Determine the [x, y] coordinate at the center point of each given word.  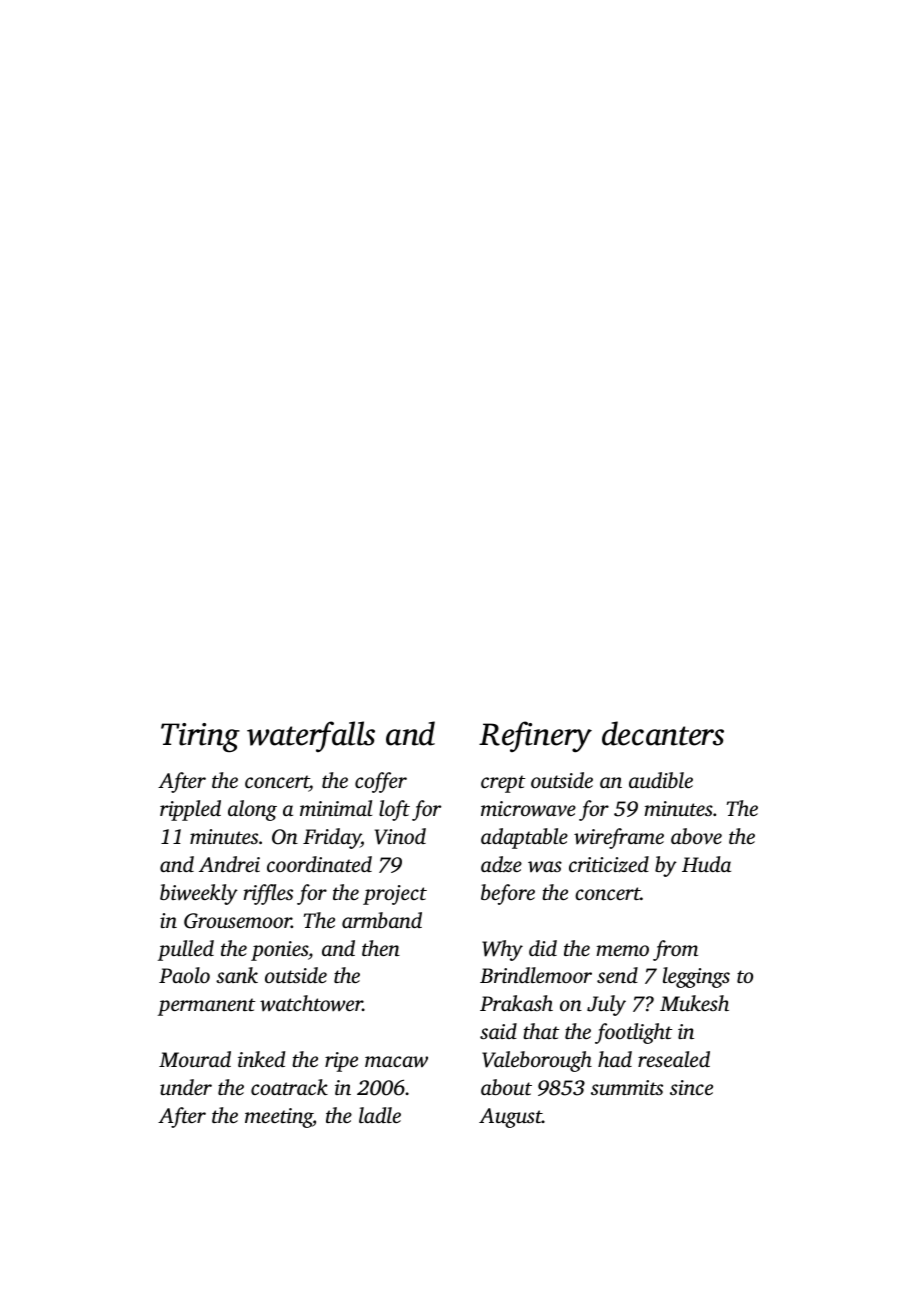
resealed [674, 1059]
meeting [279, 1118]
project [395, 895]
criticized [609, 864]
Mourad [195, 1059]
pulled [186, 950]
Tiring [200, 738]
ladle [380, 1115]
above [696, 836]
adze [501, 864]
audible [661, 780]
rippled [190, 810]
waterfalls [311, 736]
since [691, 1087]
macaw [396, 1061]
